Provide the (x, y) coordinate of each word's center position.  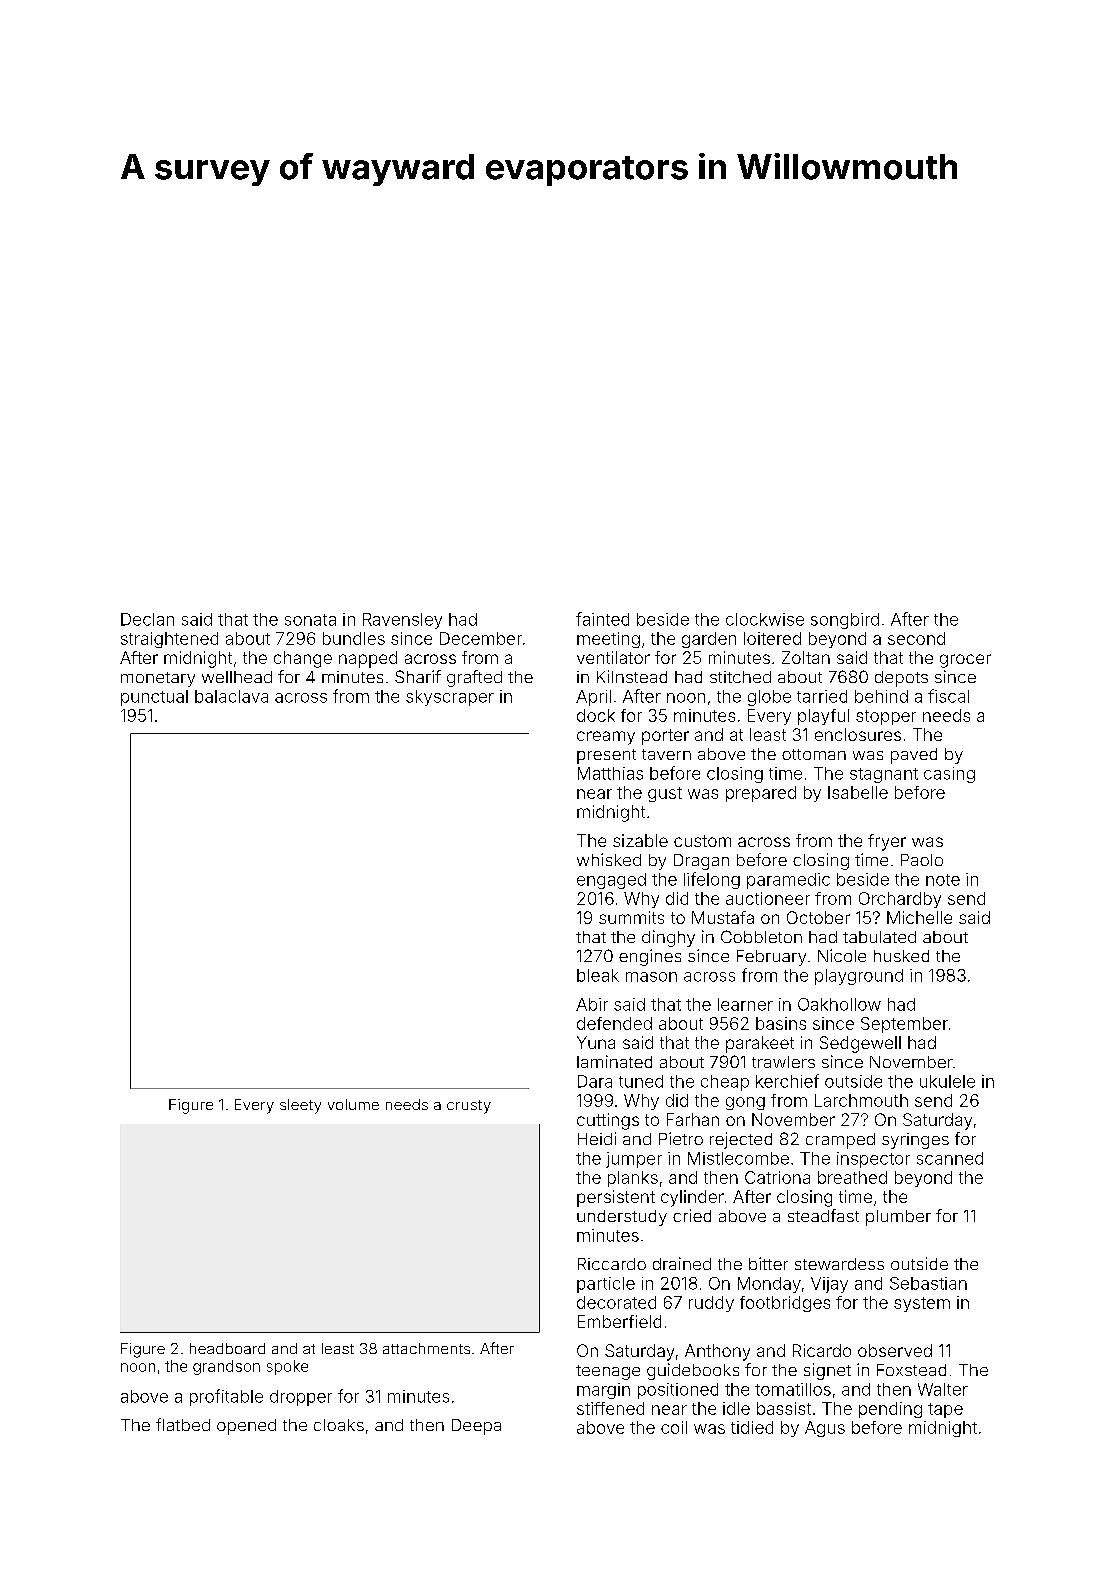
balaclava (231, 696)
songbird (845, 621)
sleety (300, 1106)
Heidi (597, 1138)
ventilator (613, 657)
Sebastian (928, 1283)
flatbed (183, 1424)
